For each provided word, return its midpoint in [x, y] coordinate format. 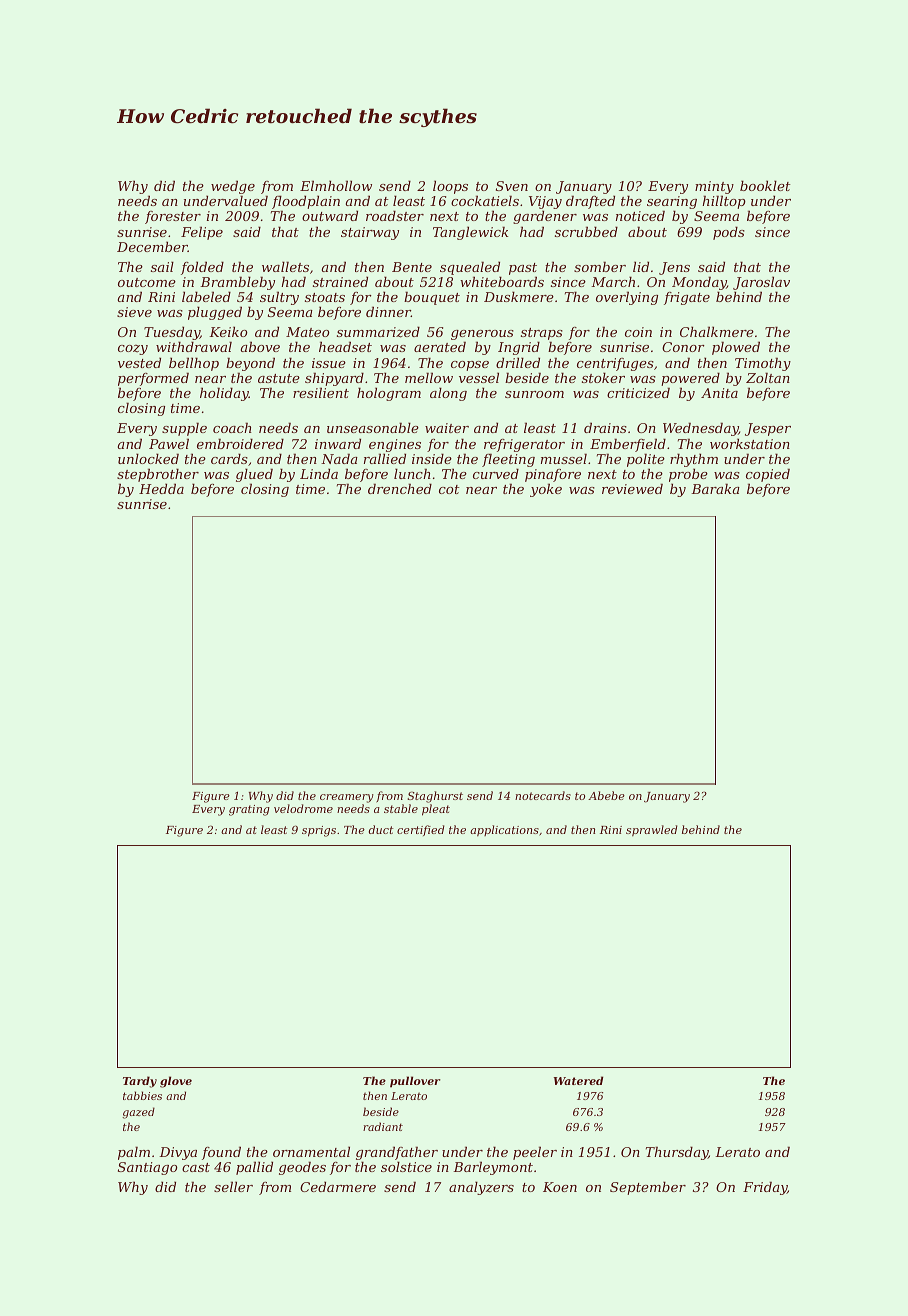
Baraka [715, 488]
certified [421, 830]
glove [176, 1082]
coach [232, 427]
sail [162, 266]
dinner [388, 311]
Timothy [763, 364]
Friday [765, 1188]
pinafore [553, 475]
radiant [383, 1126]
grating [249, 810]
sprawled [652, 830]
